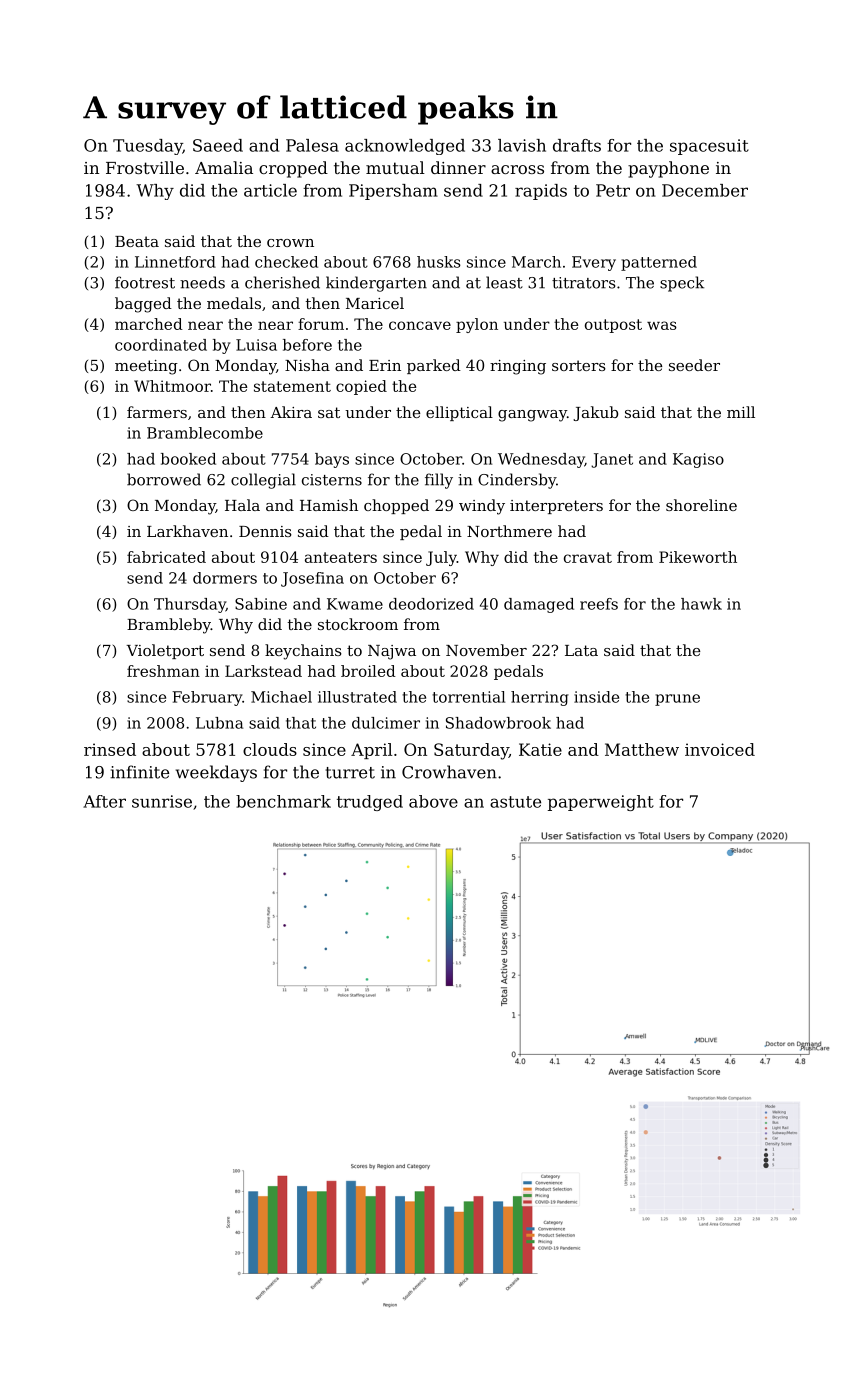 This document has height=1400, width=849. Describe the element at coordinates (393, 192) in the document. I see `Pipersham` at that location.
